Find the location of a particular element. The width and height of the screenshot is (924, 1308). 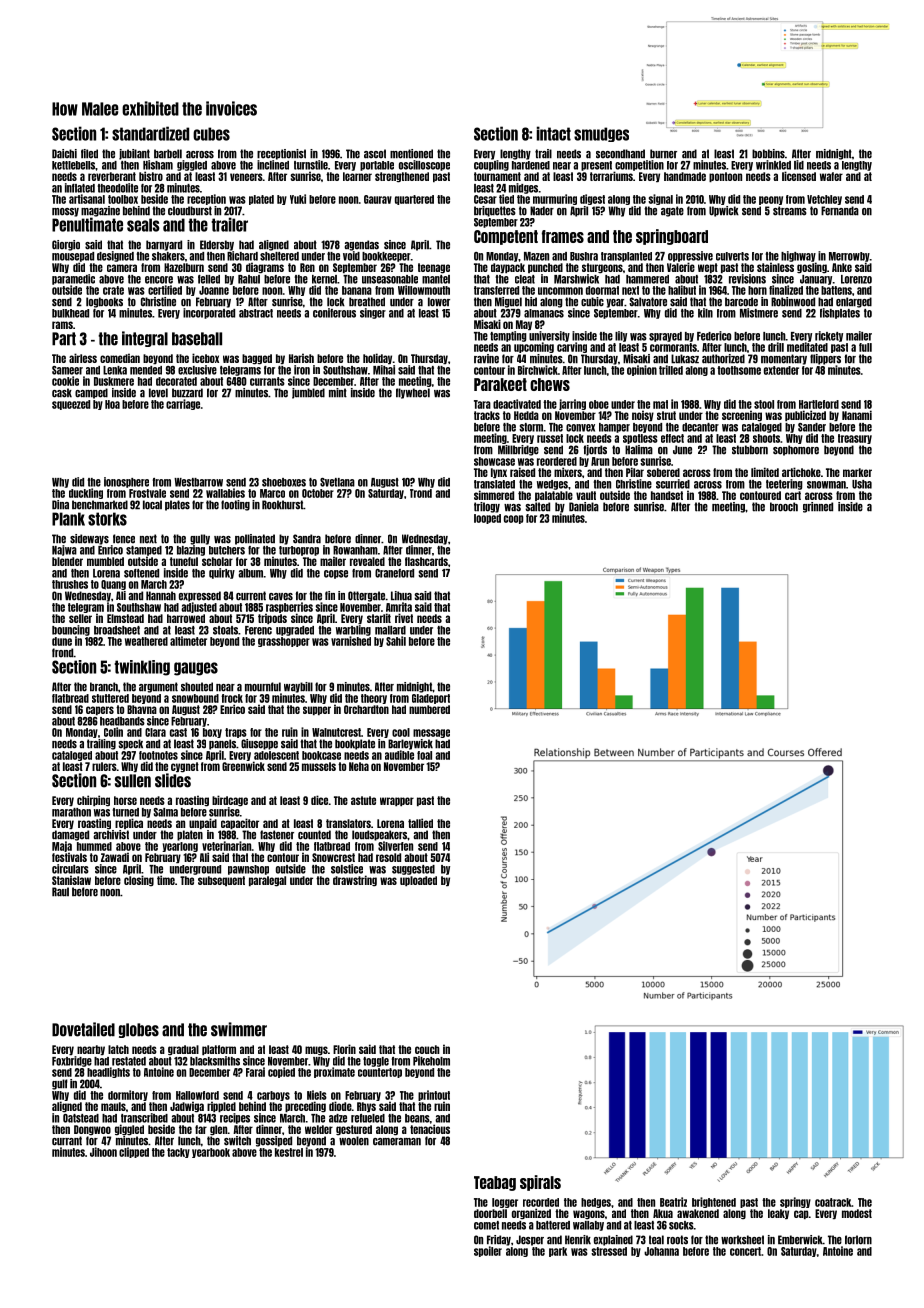

Pikeholm is located at coordinates (431, 1061).
